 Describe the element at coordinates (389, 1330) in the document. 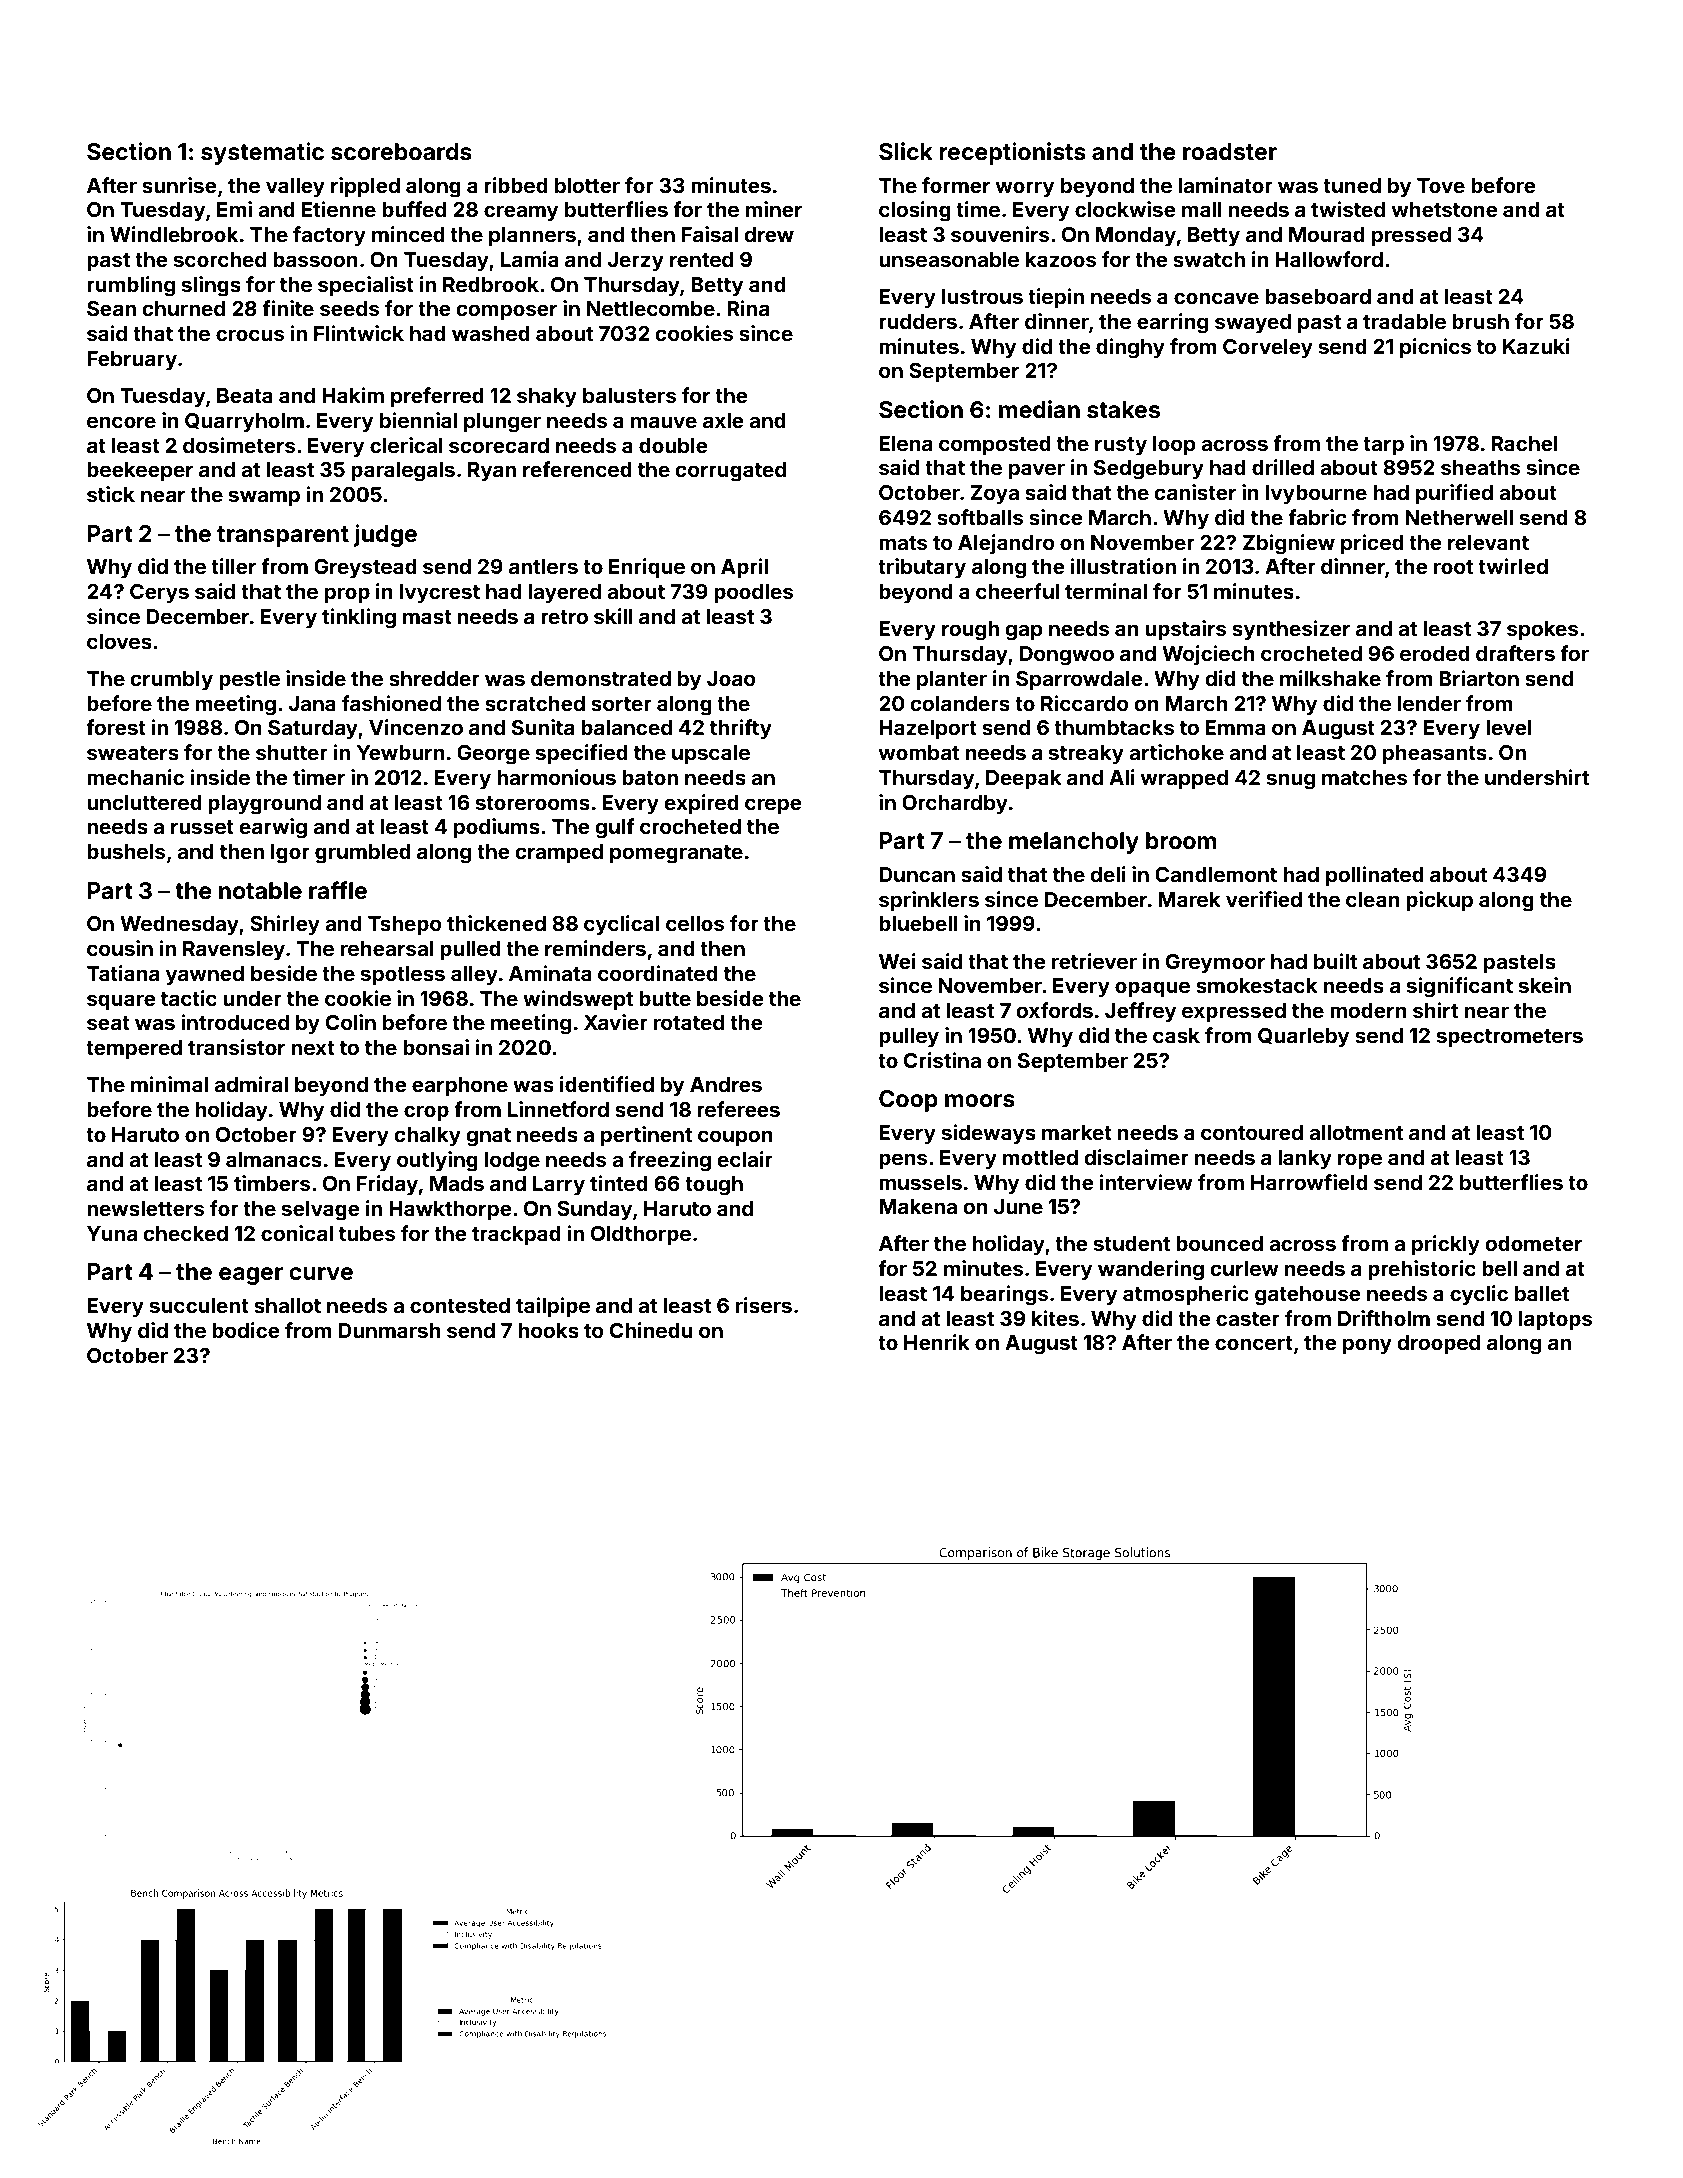

I see `Dunmarsh` at that location.
